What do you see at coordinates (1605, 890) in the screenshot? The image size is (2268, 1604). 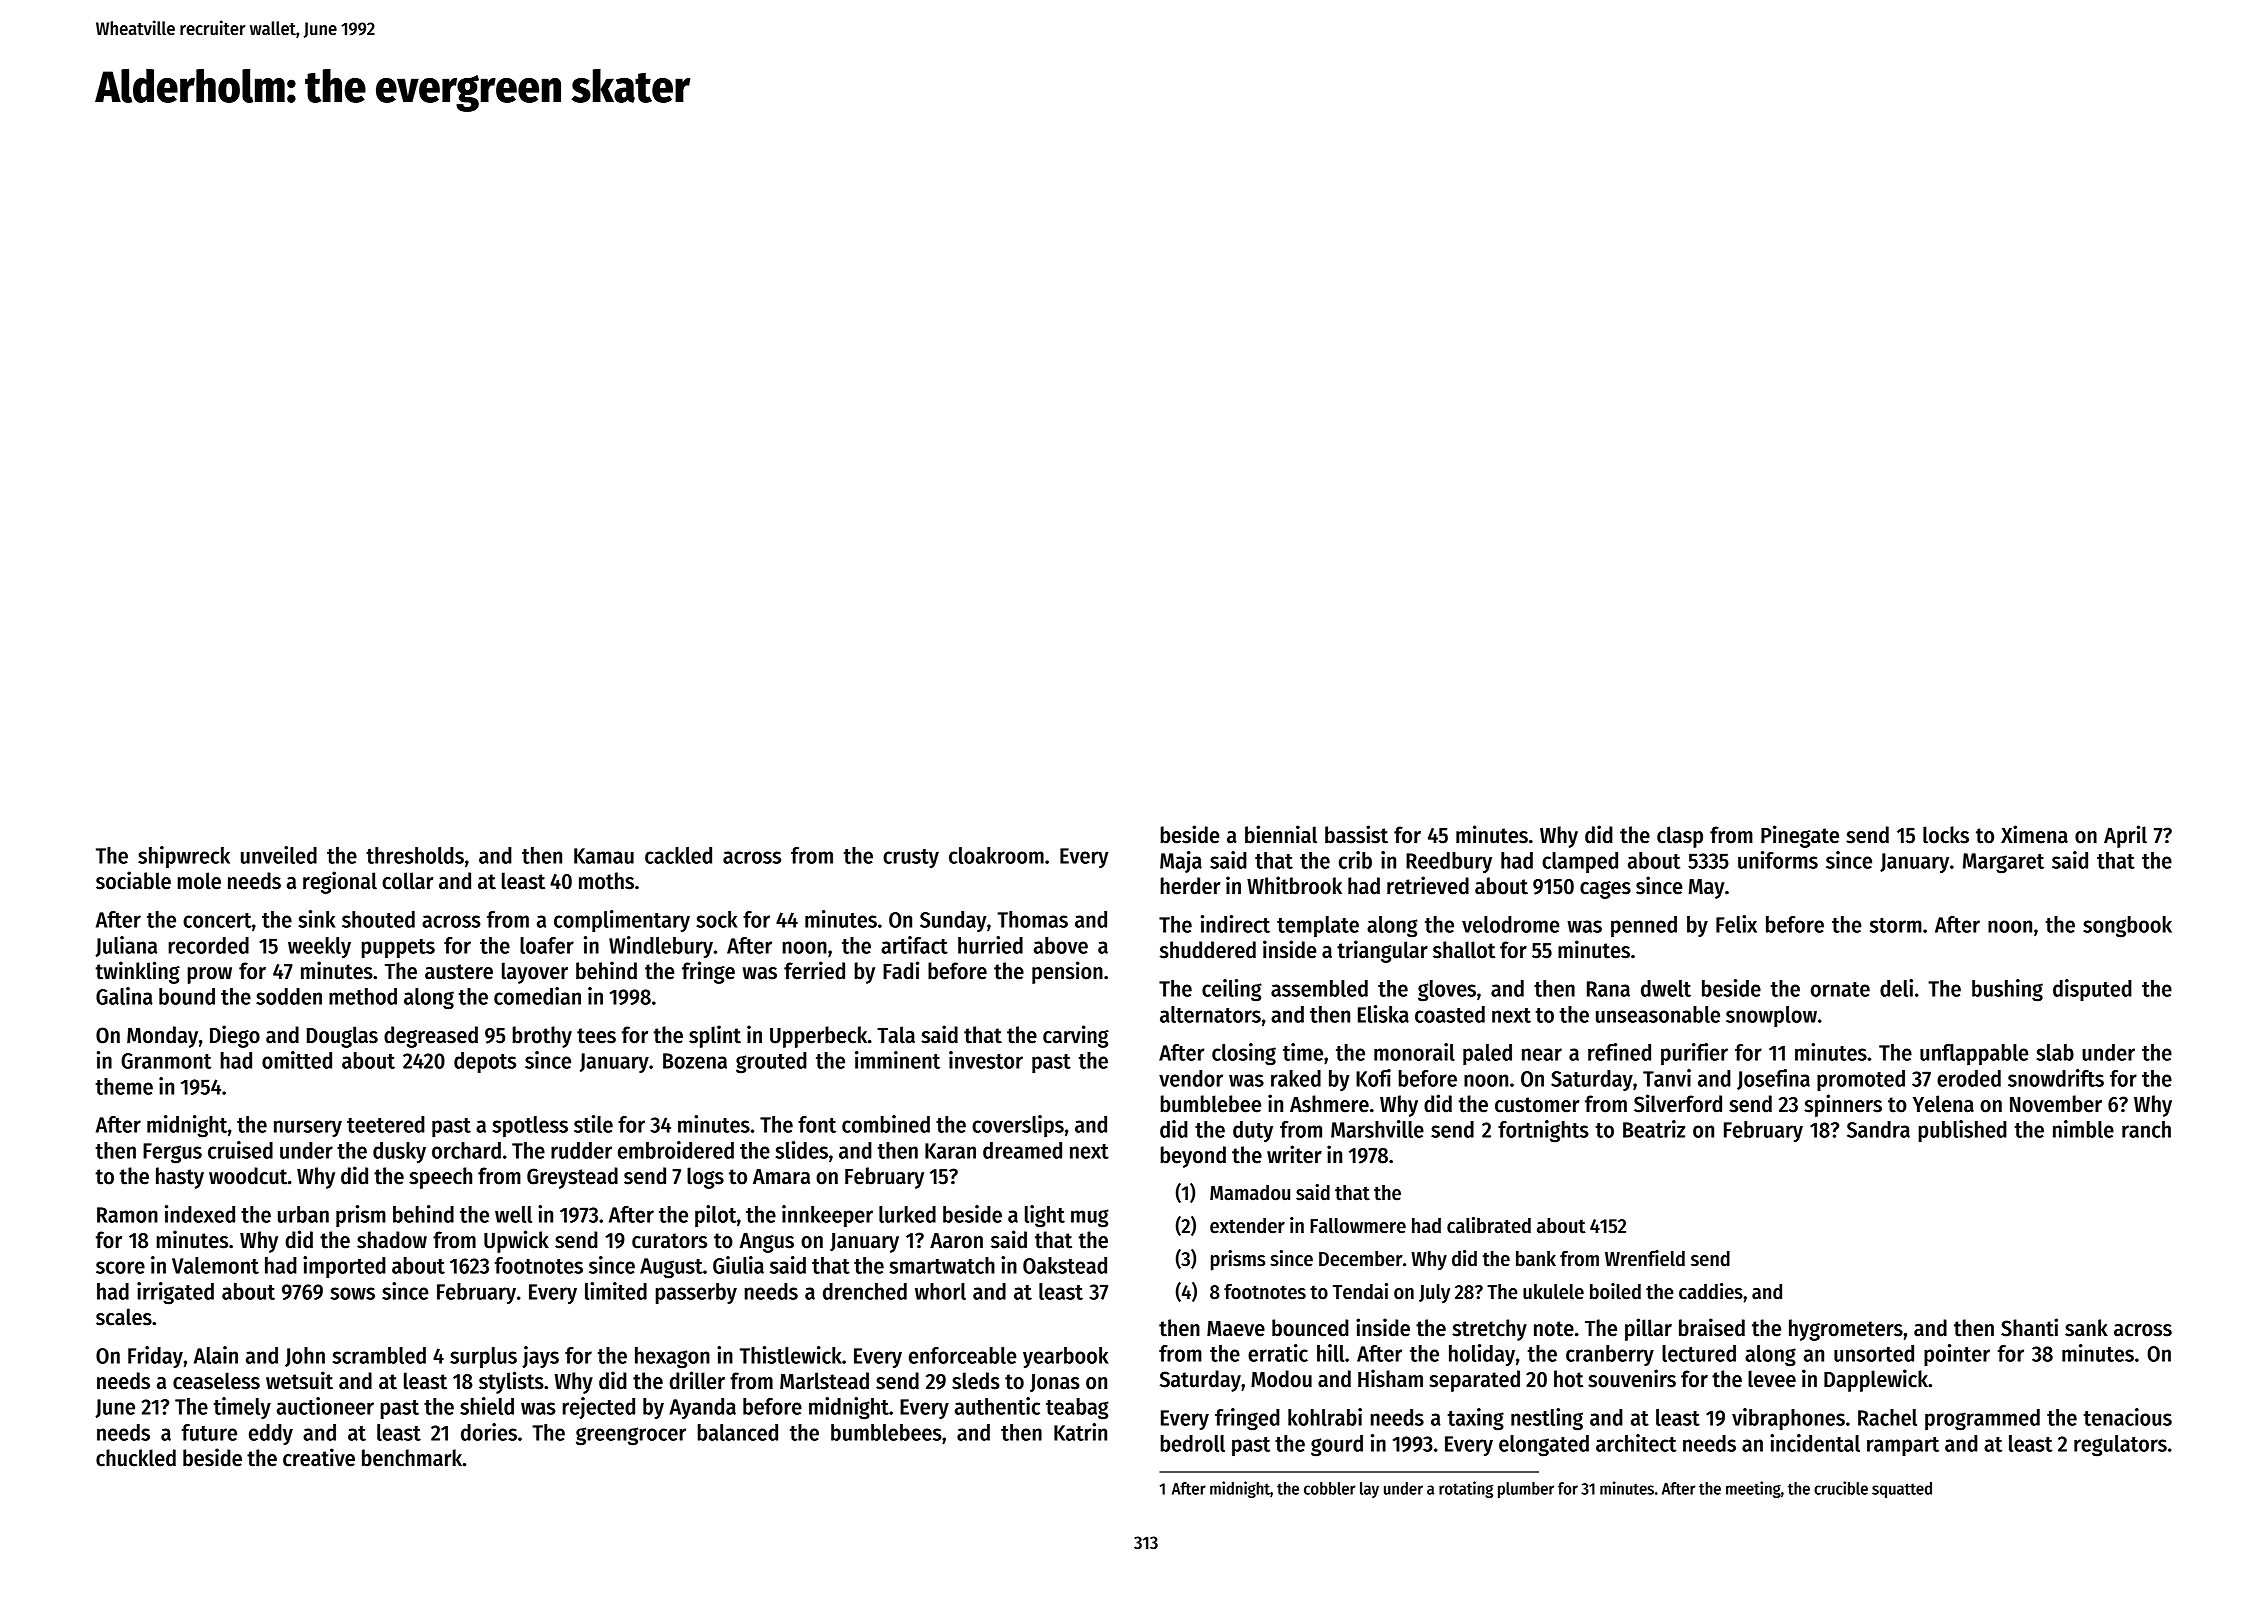 I see `cages` at bounding box center [1605, 890].
